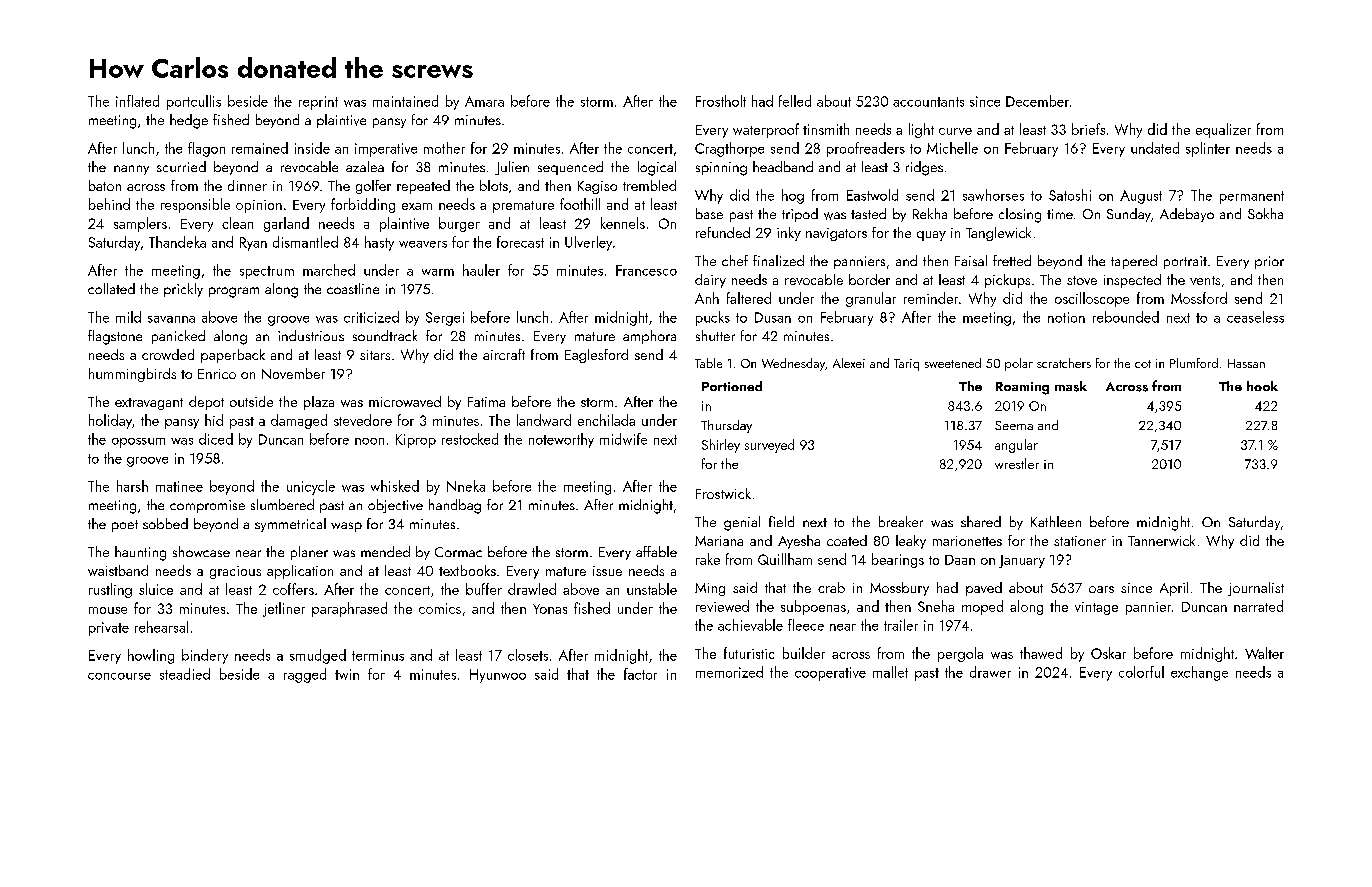 The width and height of the screenshot is (1372, 887). What do you see at coordinates (217, 374) in the screenshot?
I see `Enrico` at bounding box center [217, 374].
